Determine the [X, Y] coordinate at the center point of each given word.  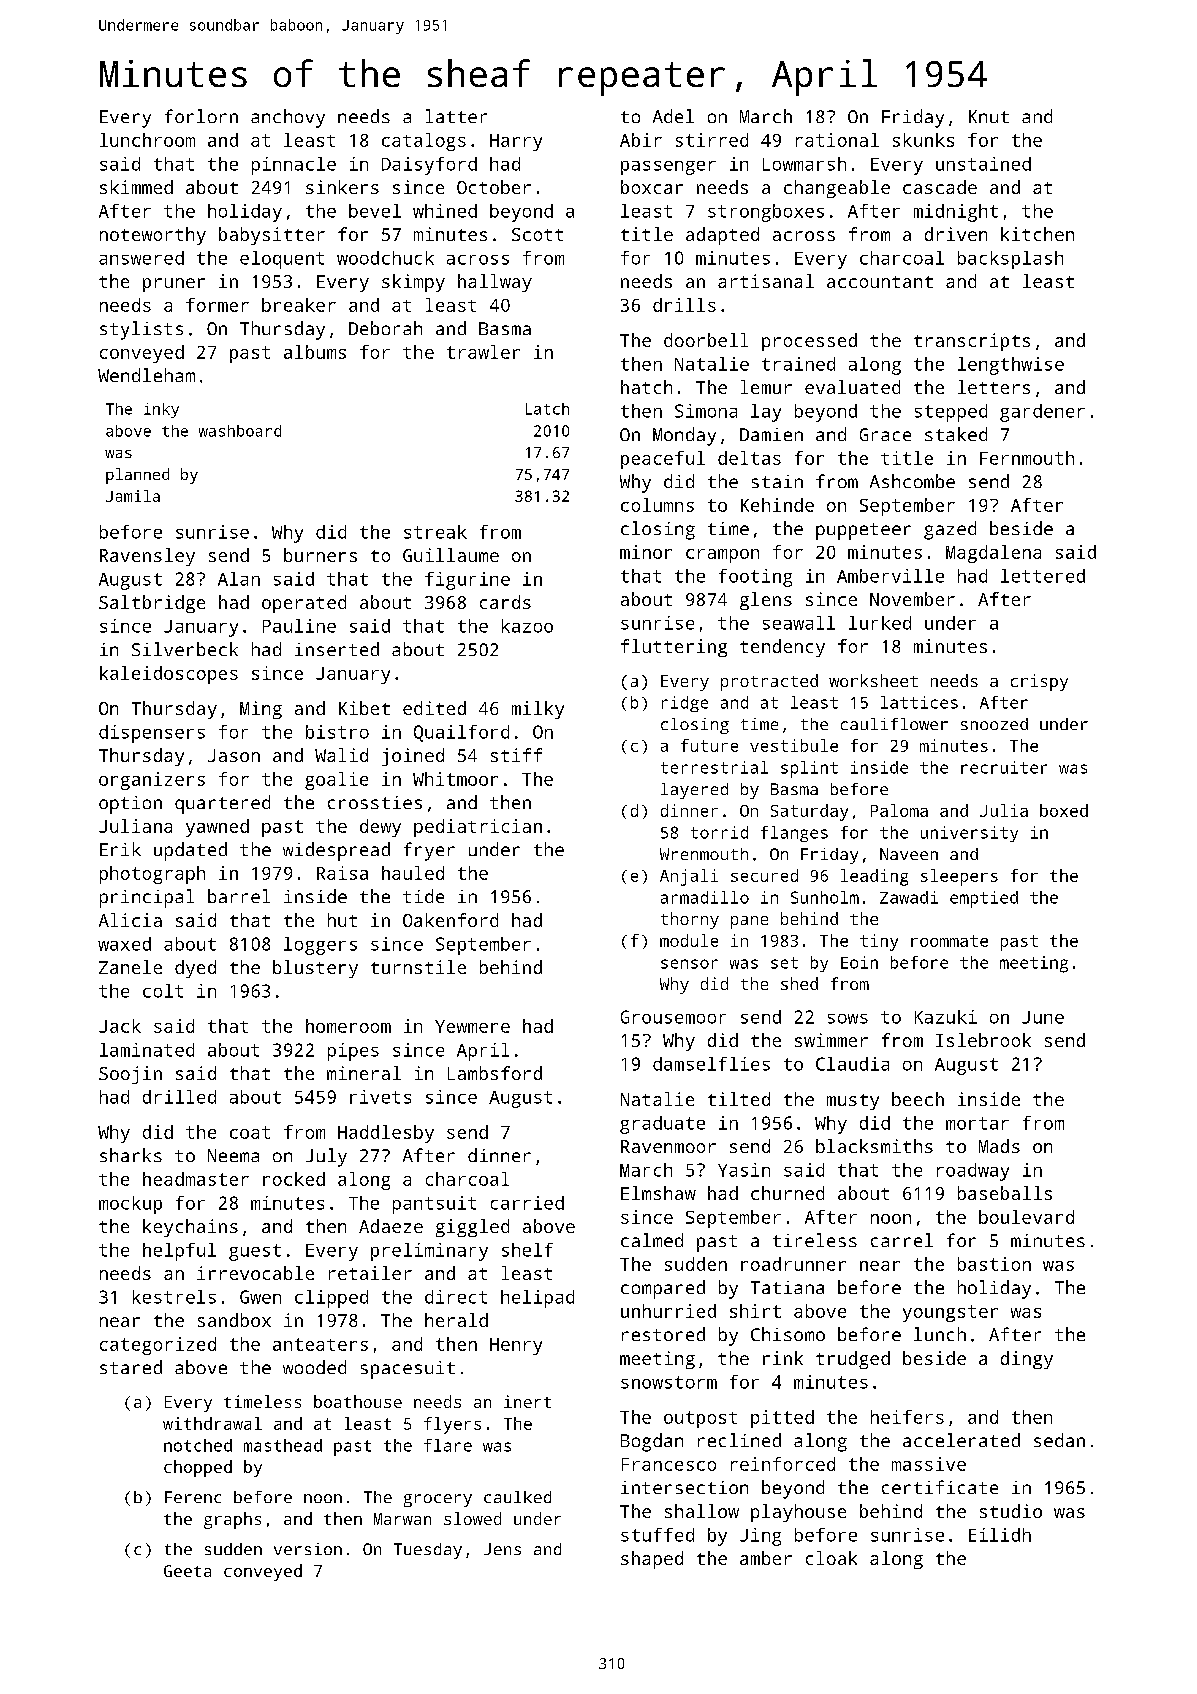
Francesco [669, 1464]
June [1043, 1017]
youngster [950, 1313]
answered [141, 258]
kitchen [1037, 234]
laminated [147, 1050]
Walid [341, 755]
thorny [690, 920]
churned [787, 1193]
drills [684, 305]
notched [198, 1445]
